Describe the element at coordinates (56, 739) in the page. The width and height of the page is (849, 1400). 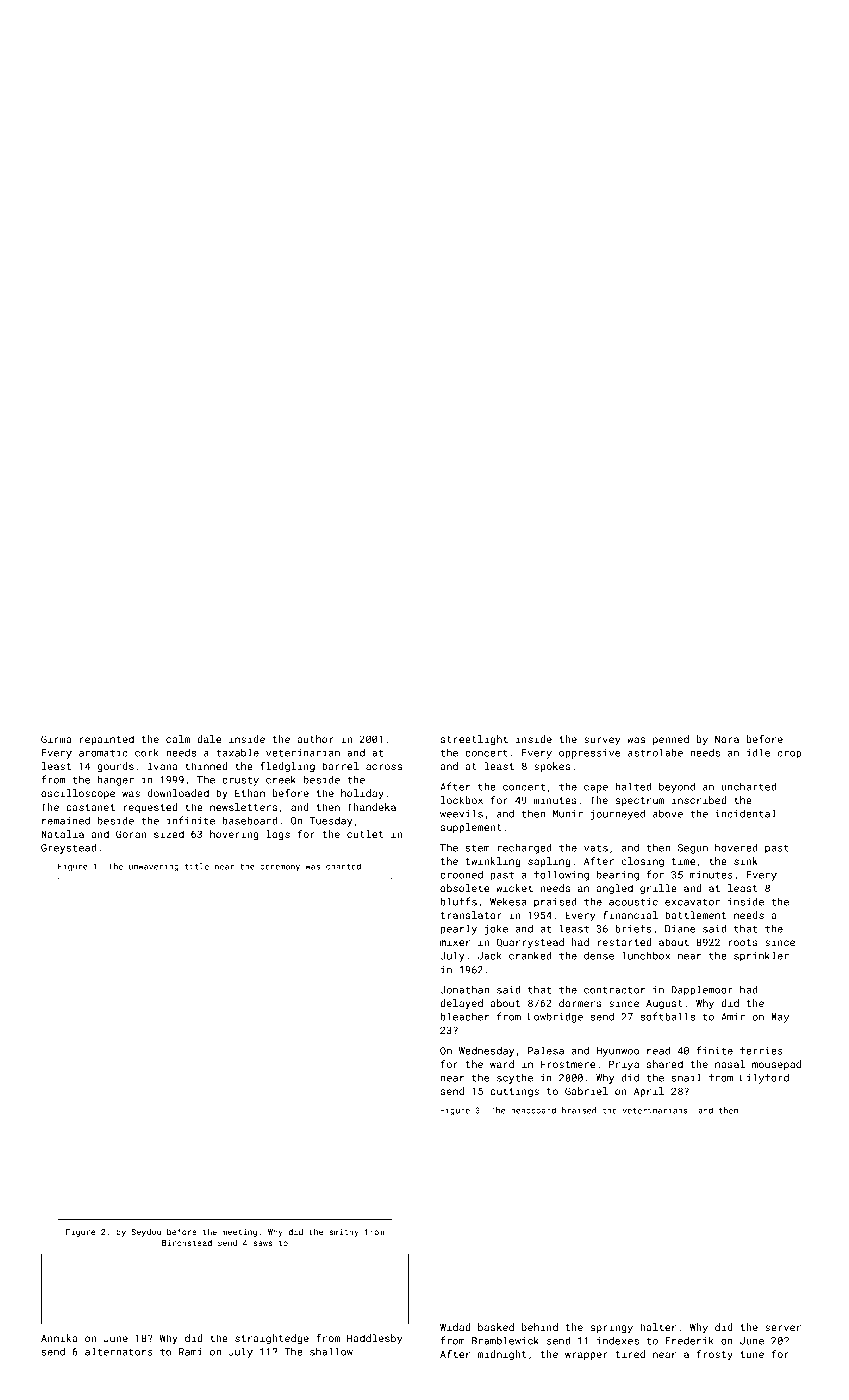
I see `Girma` at that location.
